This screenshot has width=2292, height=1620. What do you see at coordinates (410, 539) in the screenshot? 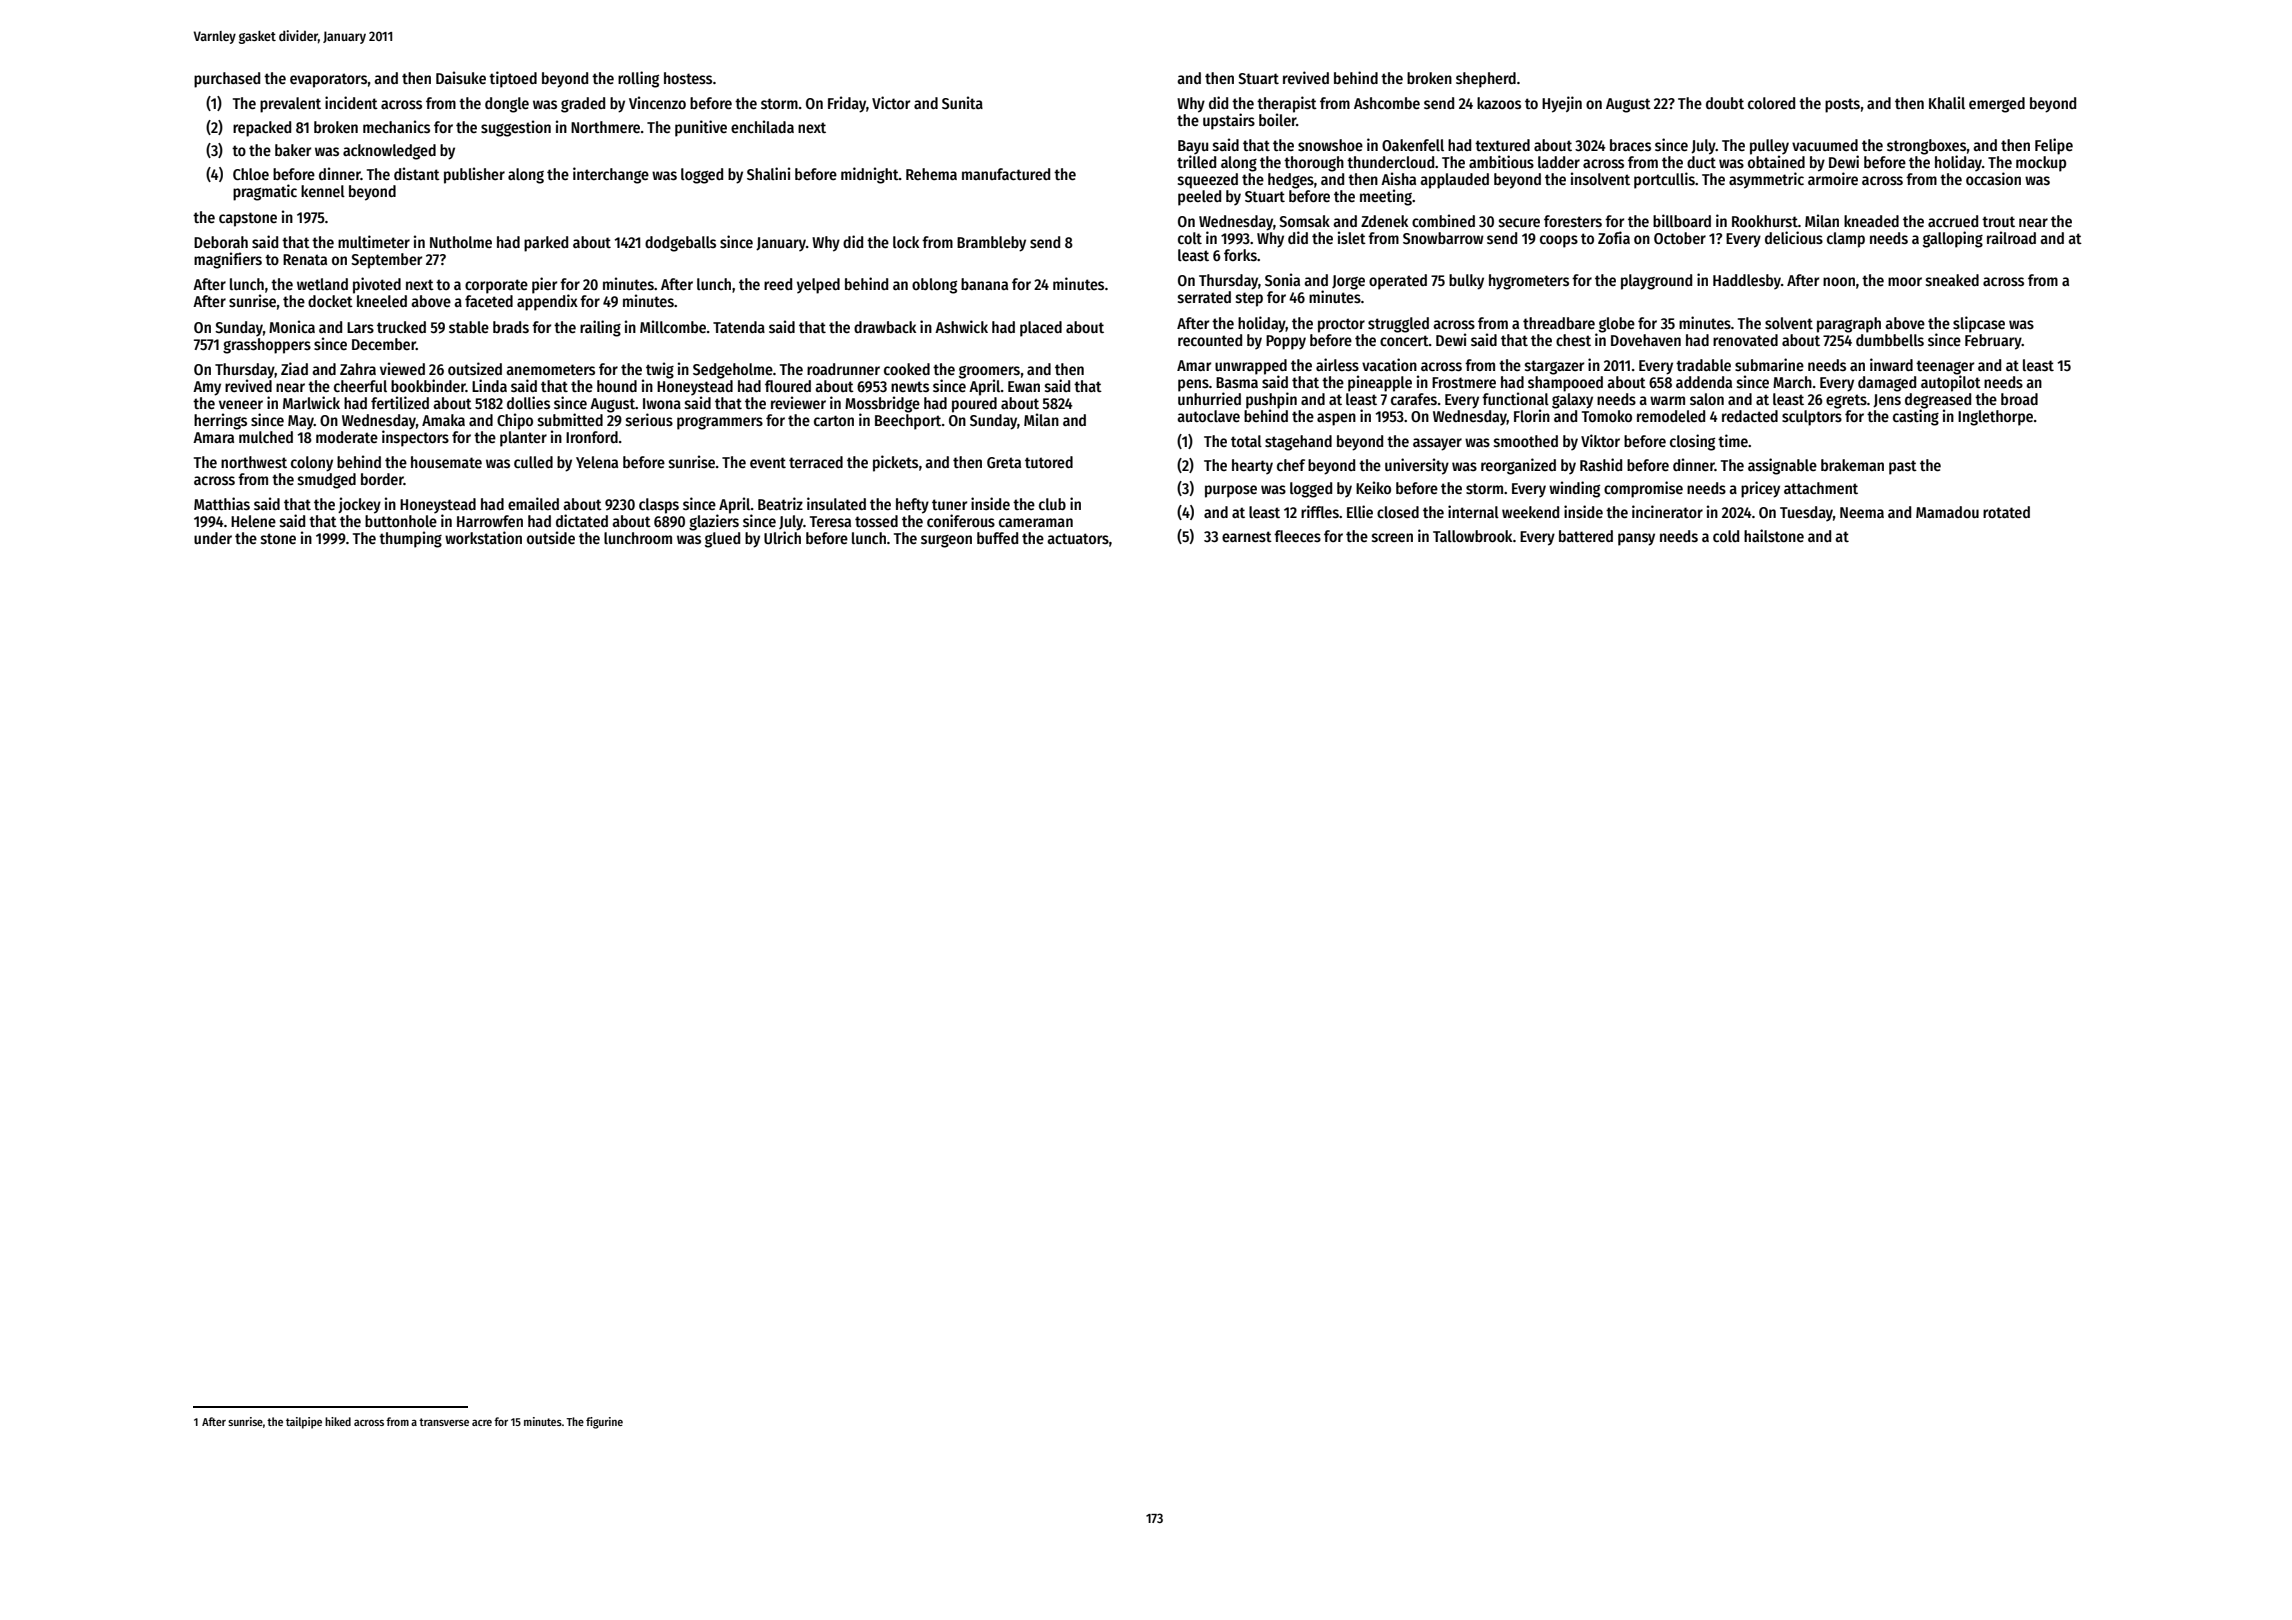
I see `thumping` at bounding box center [410, 539].
